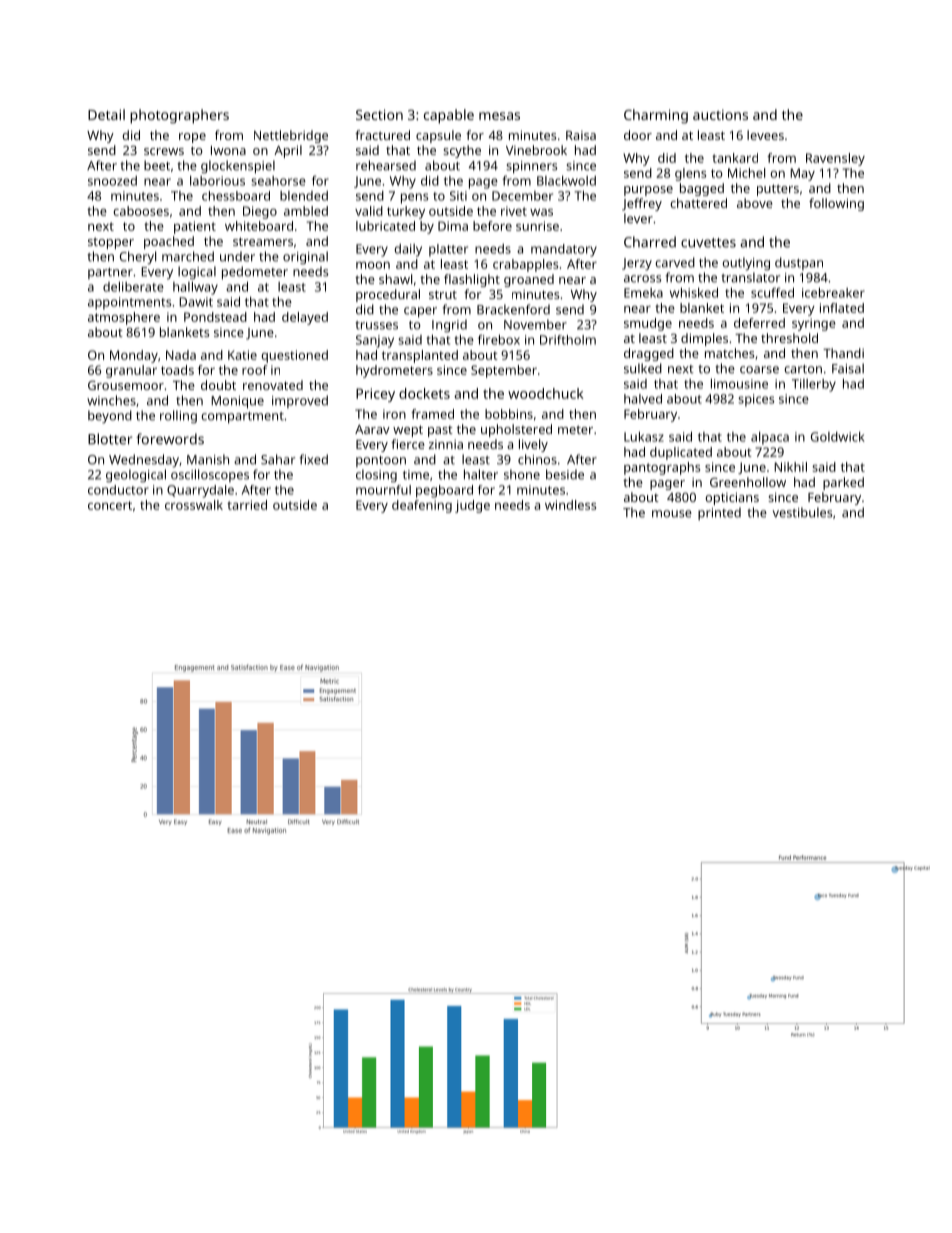 The image size is (952, 1233). What do you see at coordinates (238, 167) in the image?
I see `glockenspiel` at bounding box center [238, 167].
